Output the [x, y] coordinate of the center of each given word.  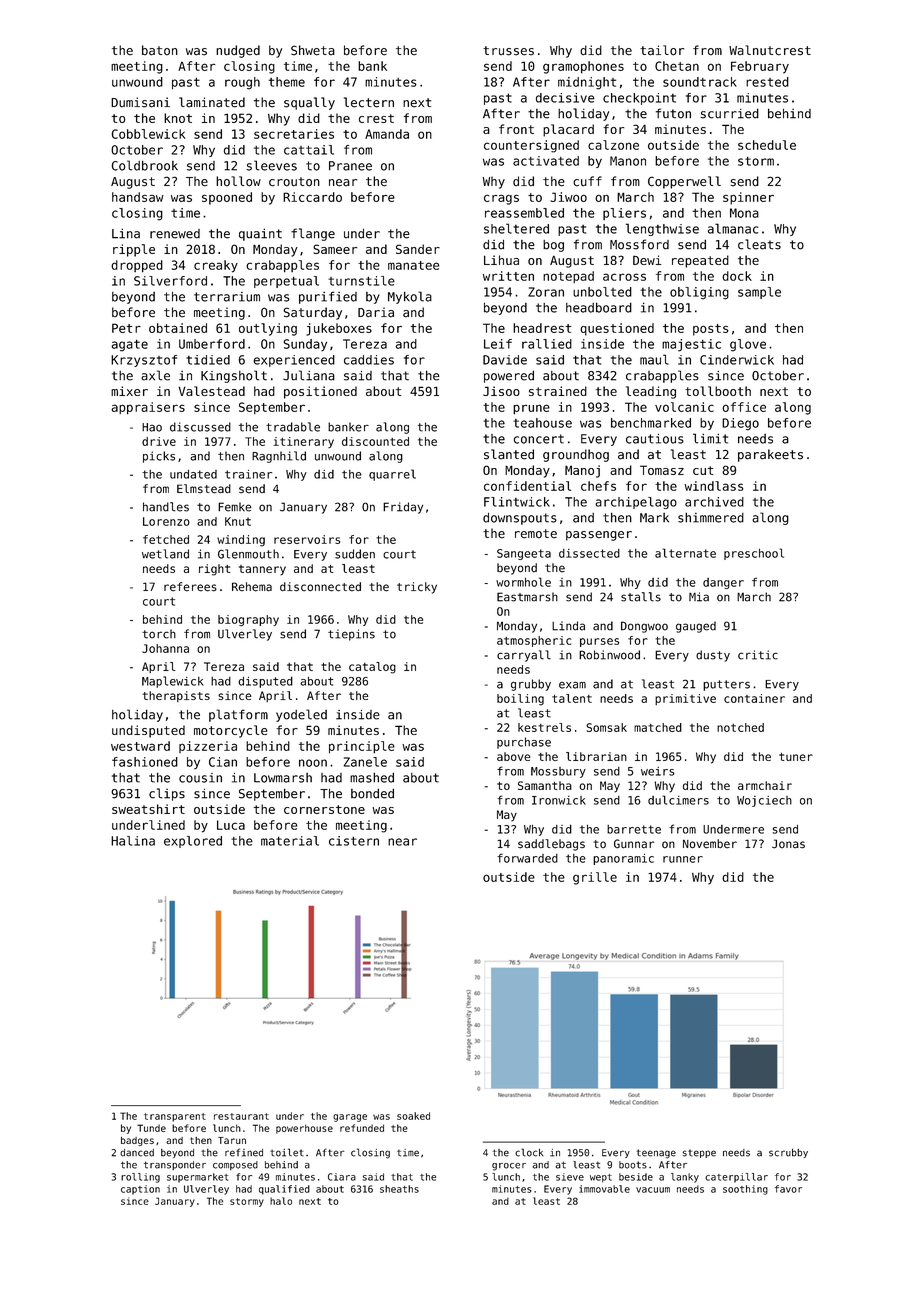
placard [568, 130]
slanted [509, 454]
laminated [212, 102]
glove [748, 345]
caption [140, 1190]
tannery [262, 570]
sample [759, 293]
